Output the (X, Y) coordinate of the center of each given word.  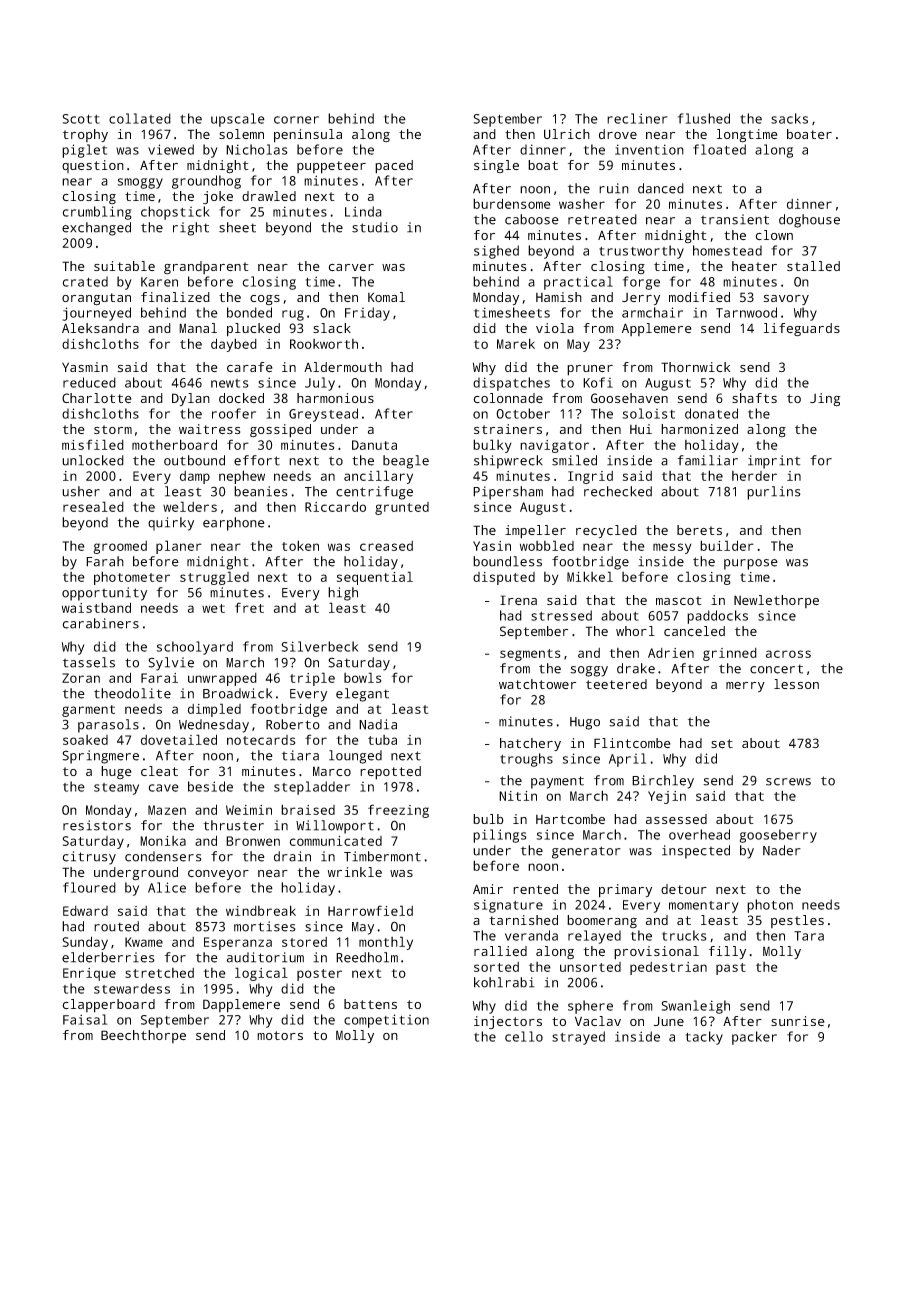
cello (524, 1036)
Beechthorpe (143, 1036)
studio (375, 227)
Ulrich (567, 134)
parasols (108, 726)
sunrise (798, 1021)
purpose (751, 564)
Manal (198, 328)
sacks (789, 118)
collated (140, 118)
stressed (561, 615)
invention (649, 149)
